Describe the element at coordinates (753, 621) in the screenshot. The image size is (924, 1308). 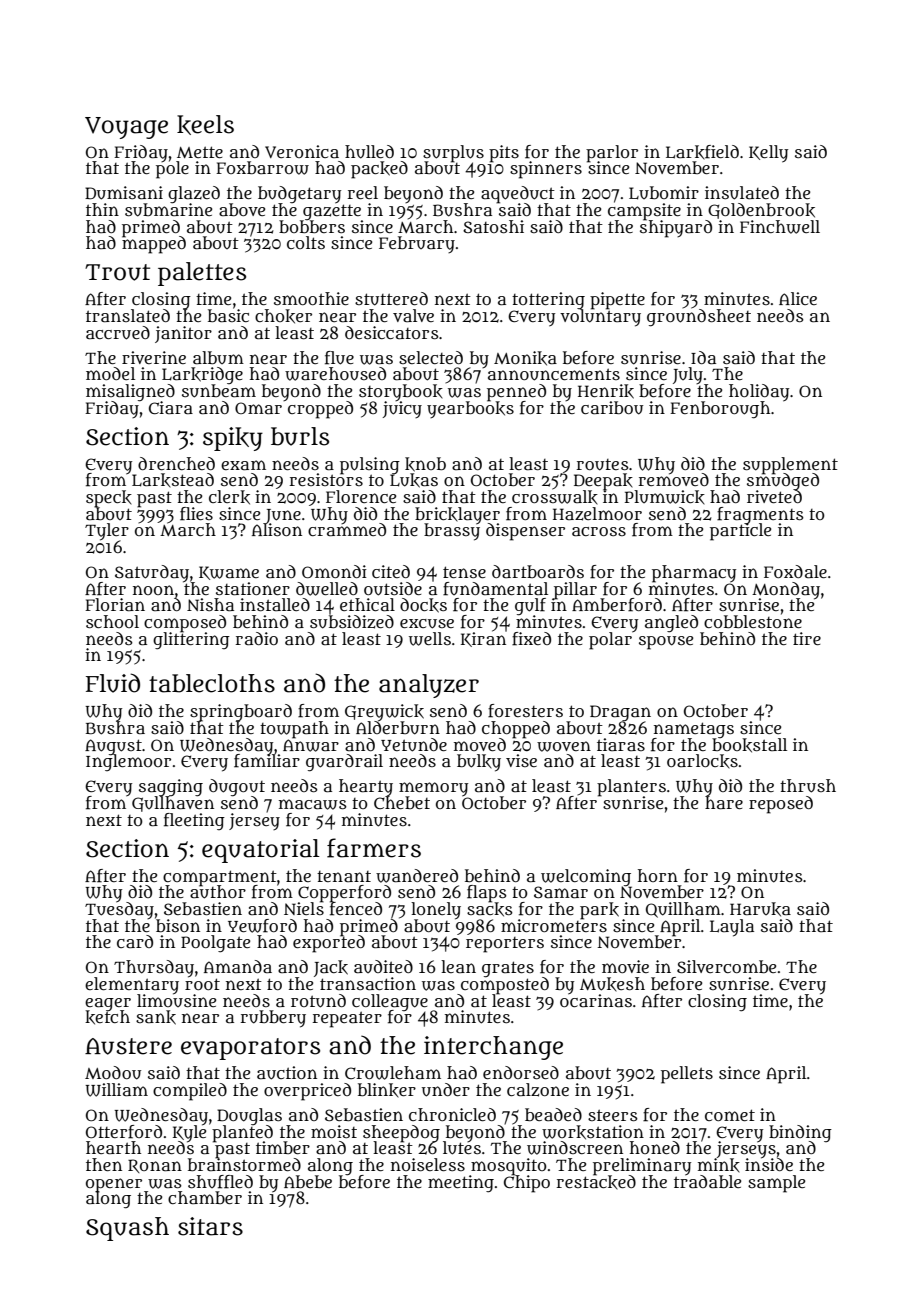
I see `cobblestone` at that location.
